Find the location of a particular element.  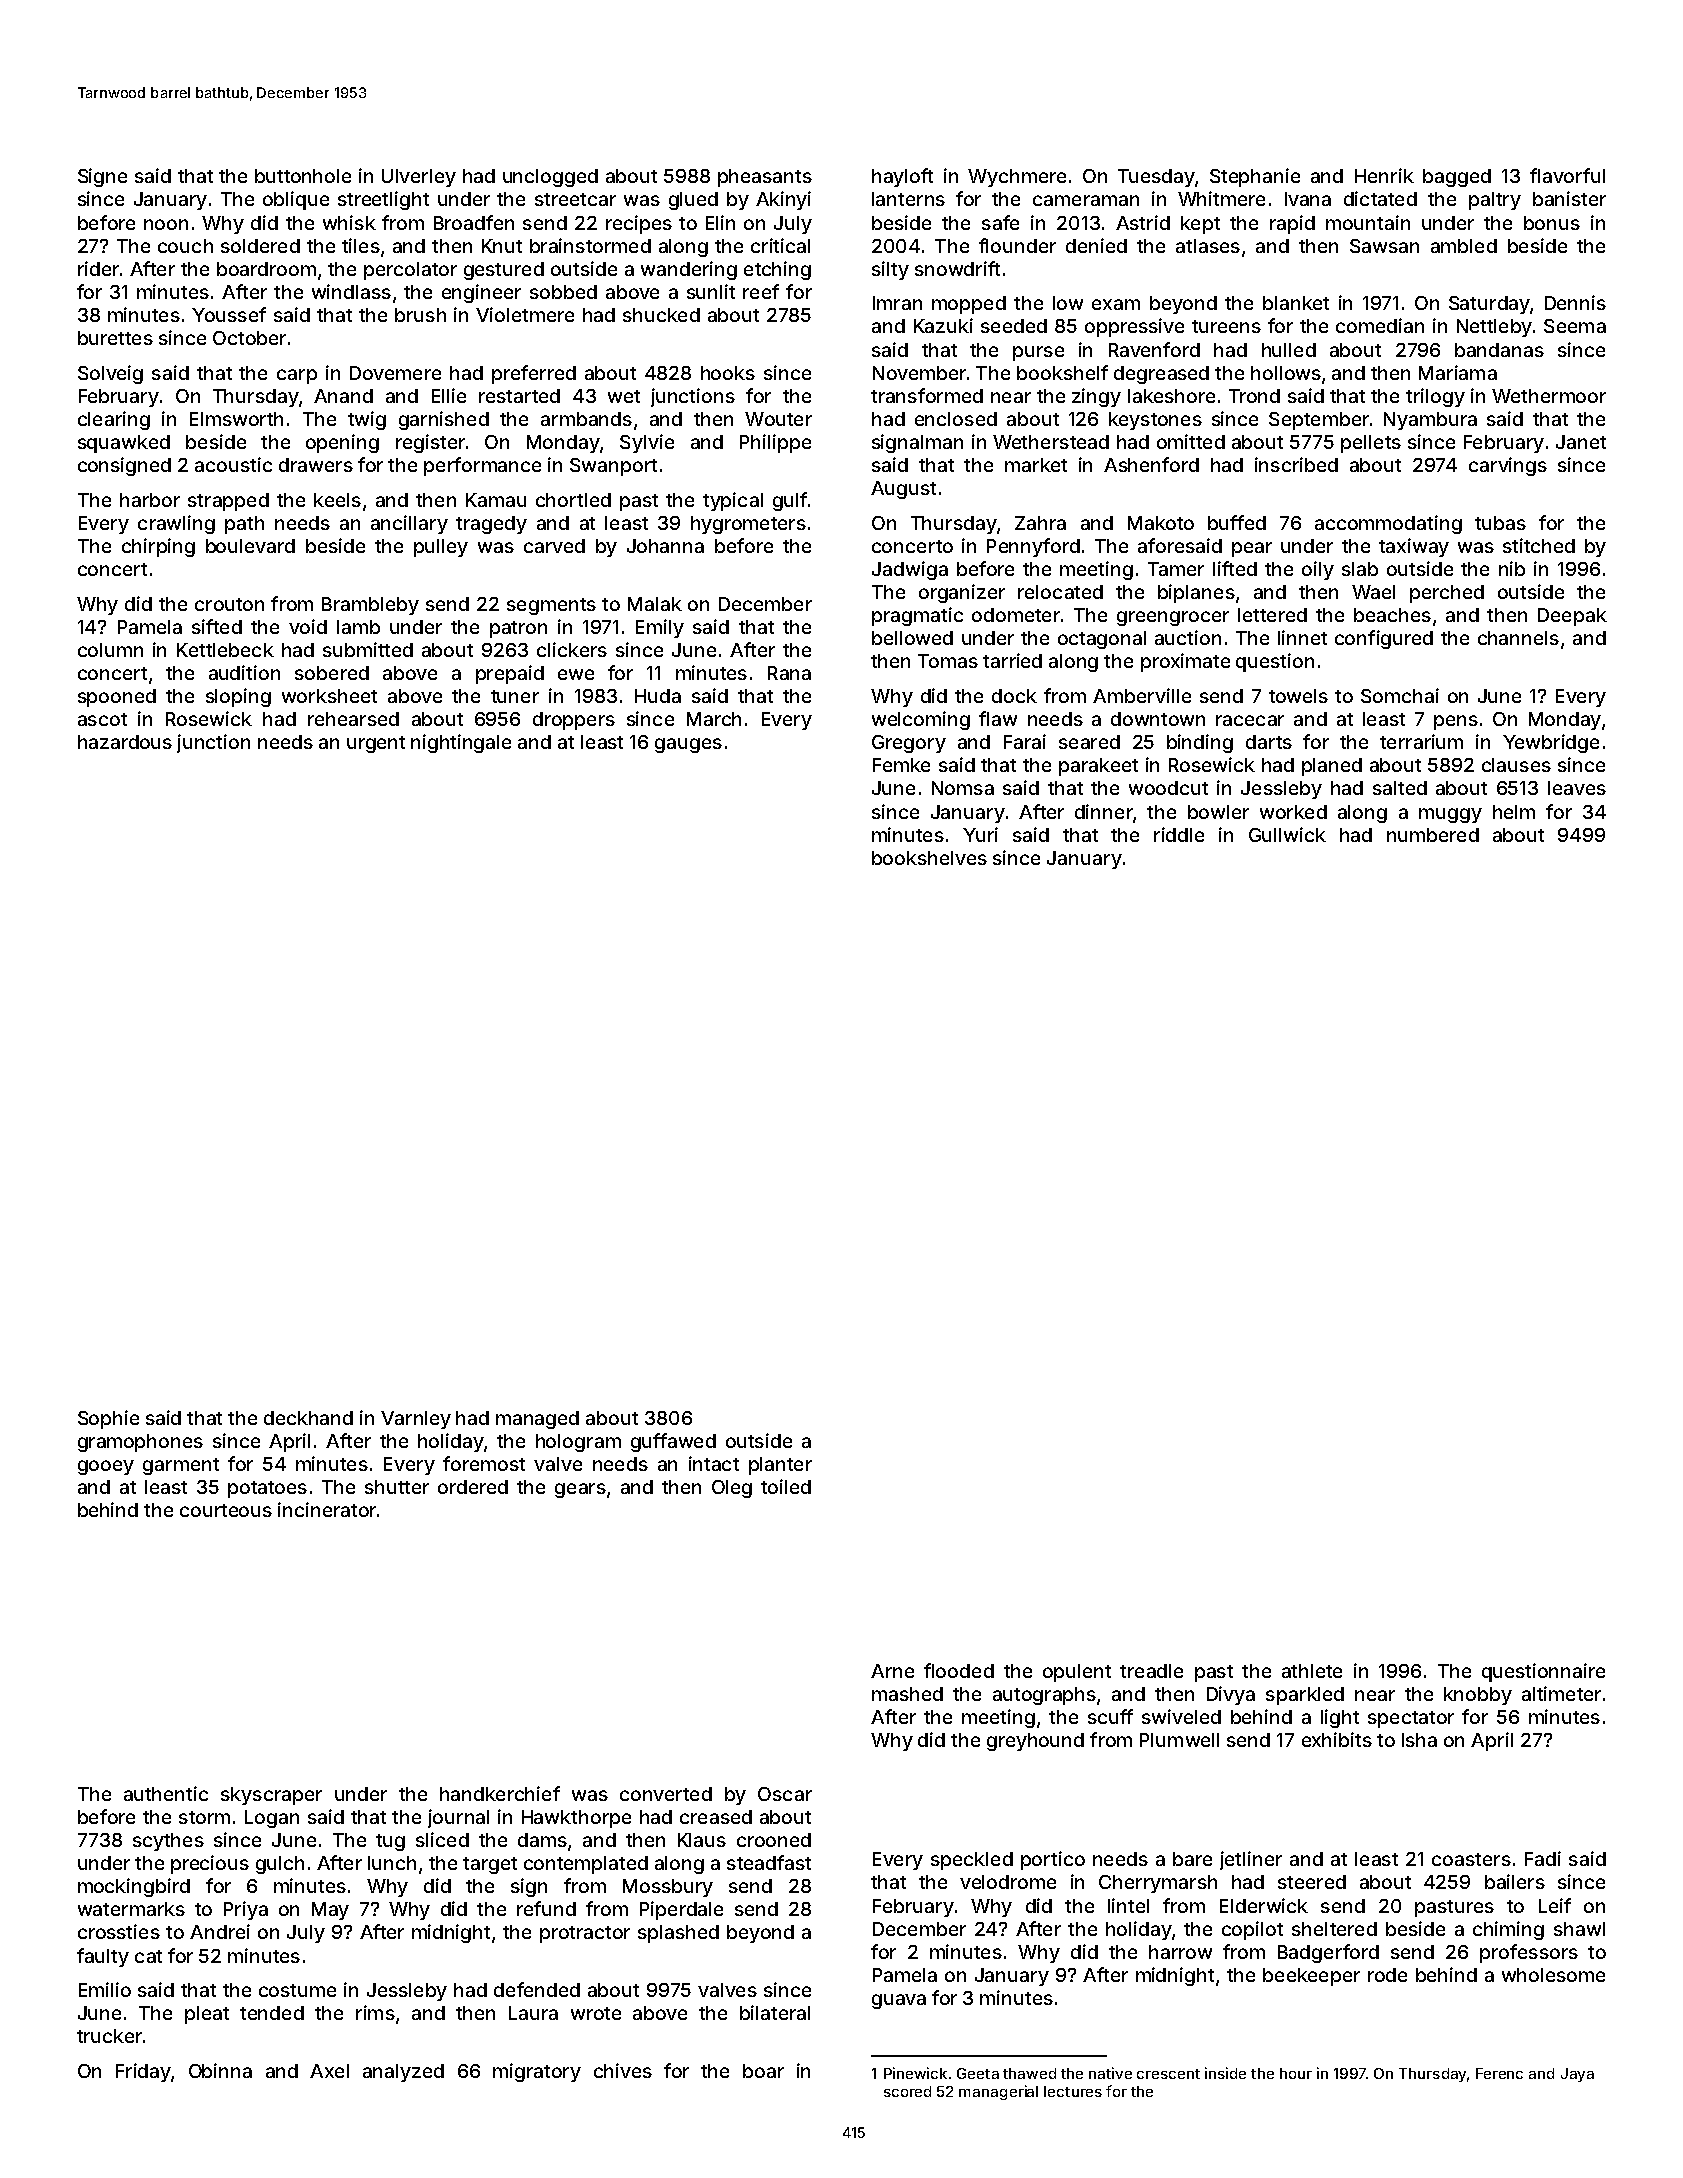

tureens is located at coordinates (1226, 326).
